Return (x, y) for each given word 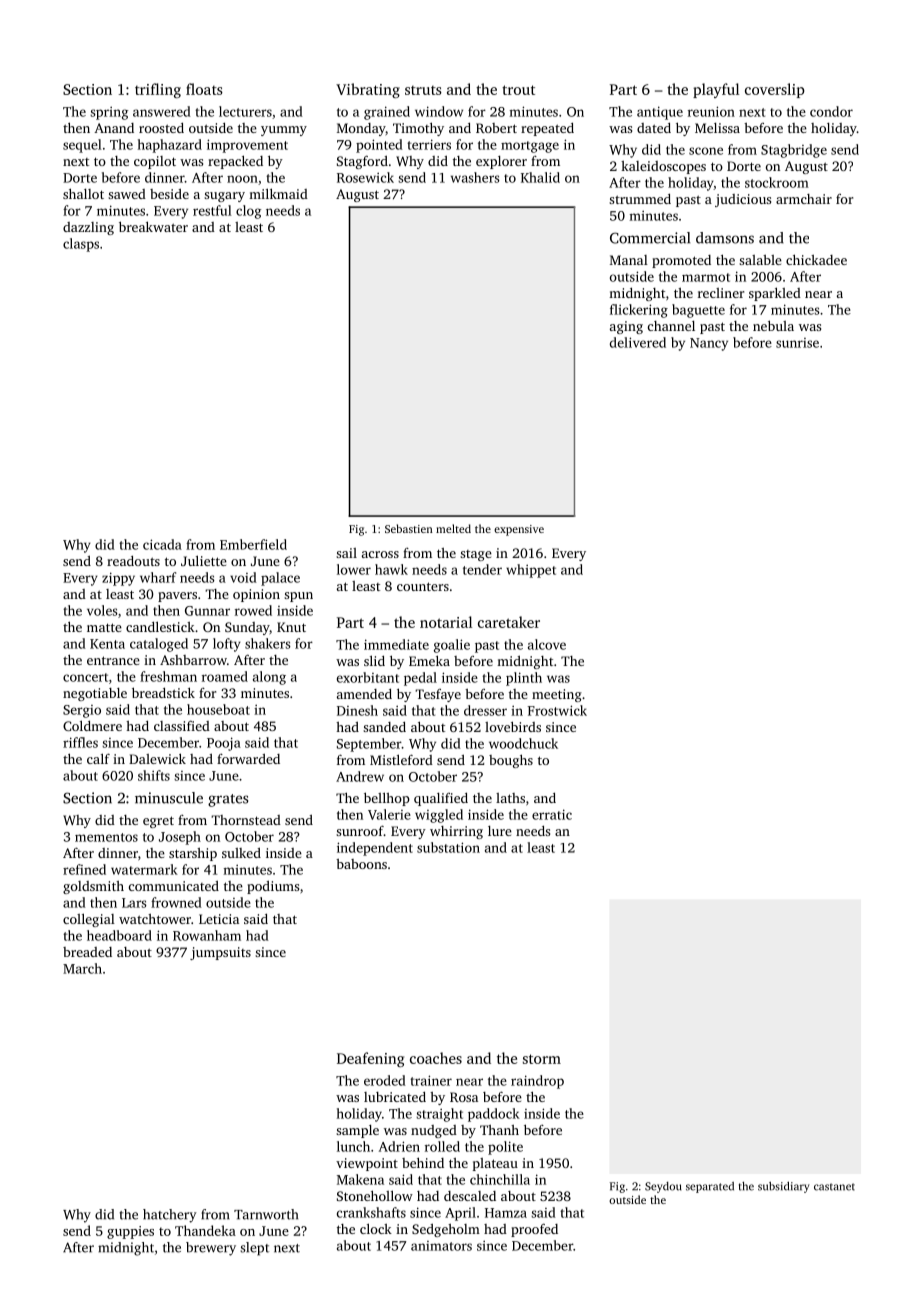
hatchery (169, 1216)
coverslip (775, 90)
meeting (557, 695)
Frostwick (557, 710)
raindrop (537, 1082)
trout (518, 90)
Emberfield (253, 544)
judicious (743, 200)
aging (626, 327)
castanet (834, 1187)
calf (98, 758)
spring (109, 113)
